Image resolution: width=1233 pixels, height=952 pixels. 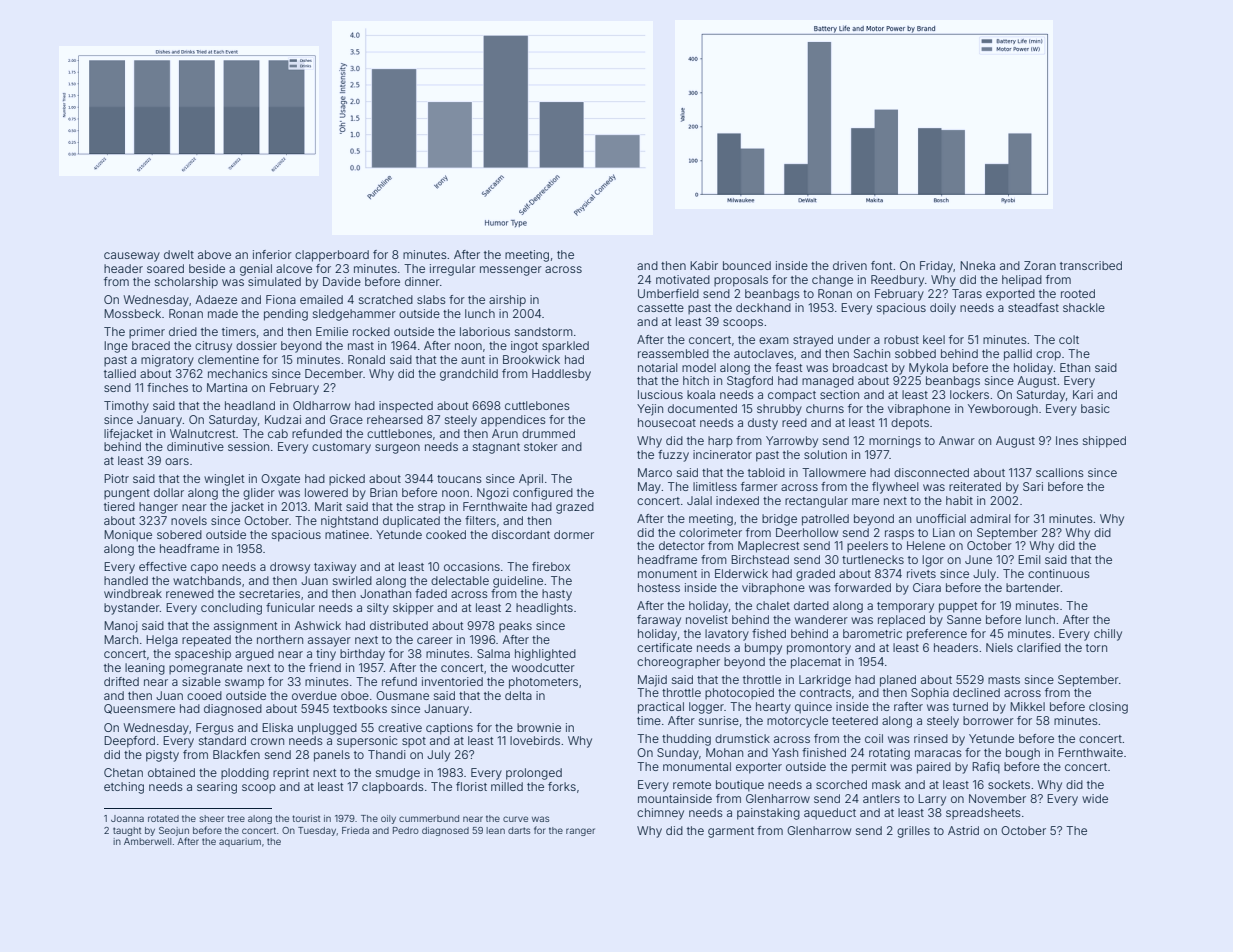 What do you see at coordinates (519, 830) in the image?
I see `darts` at bounding box center [519, 830].
